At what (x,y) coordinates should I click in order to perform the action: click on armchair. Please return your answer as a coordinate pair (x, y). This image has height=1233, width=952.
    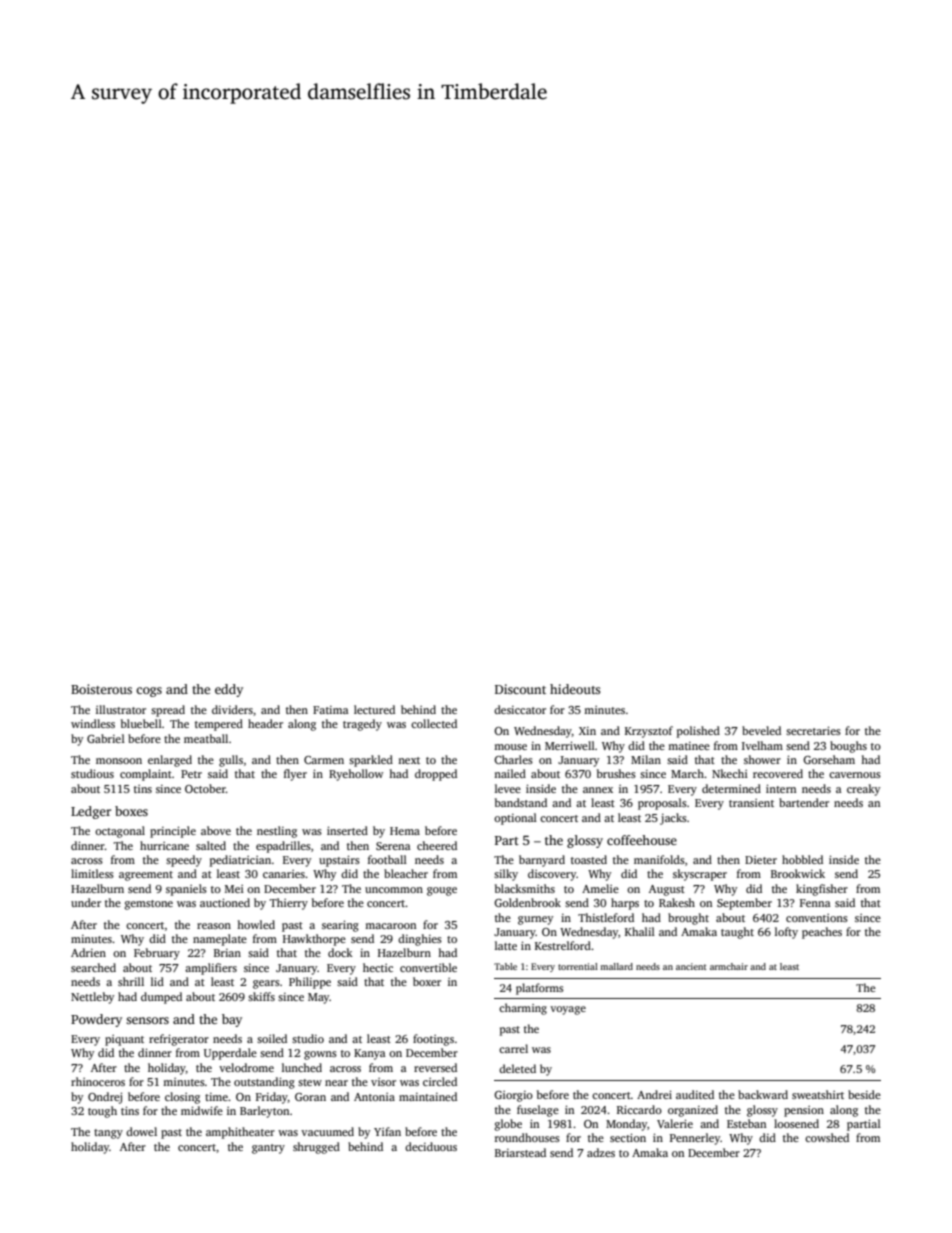
    Looking at the image, I should click on (729, 966).
